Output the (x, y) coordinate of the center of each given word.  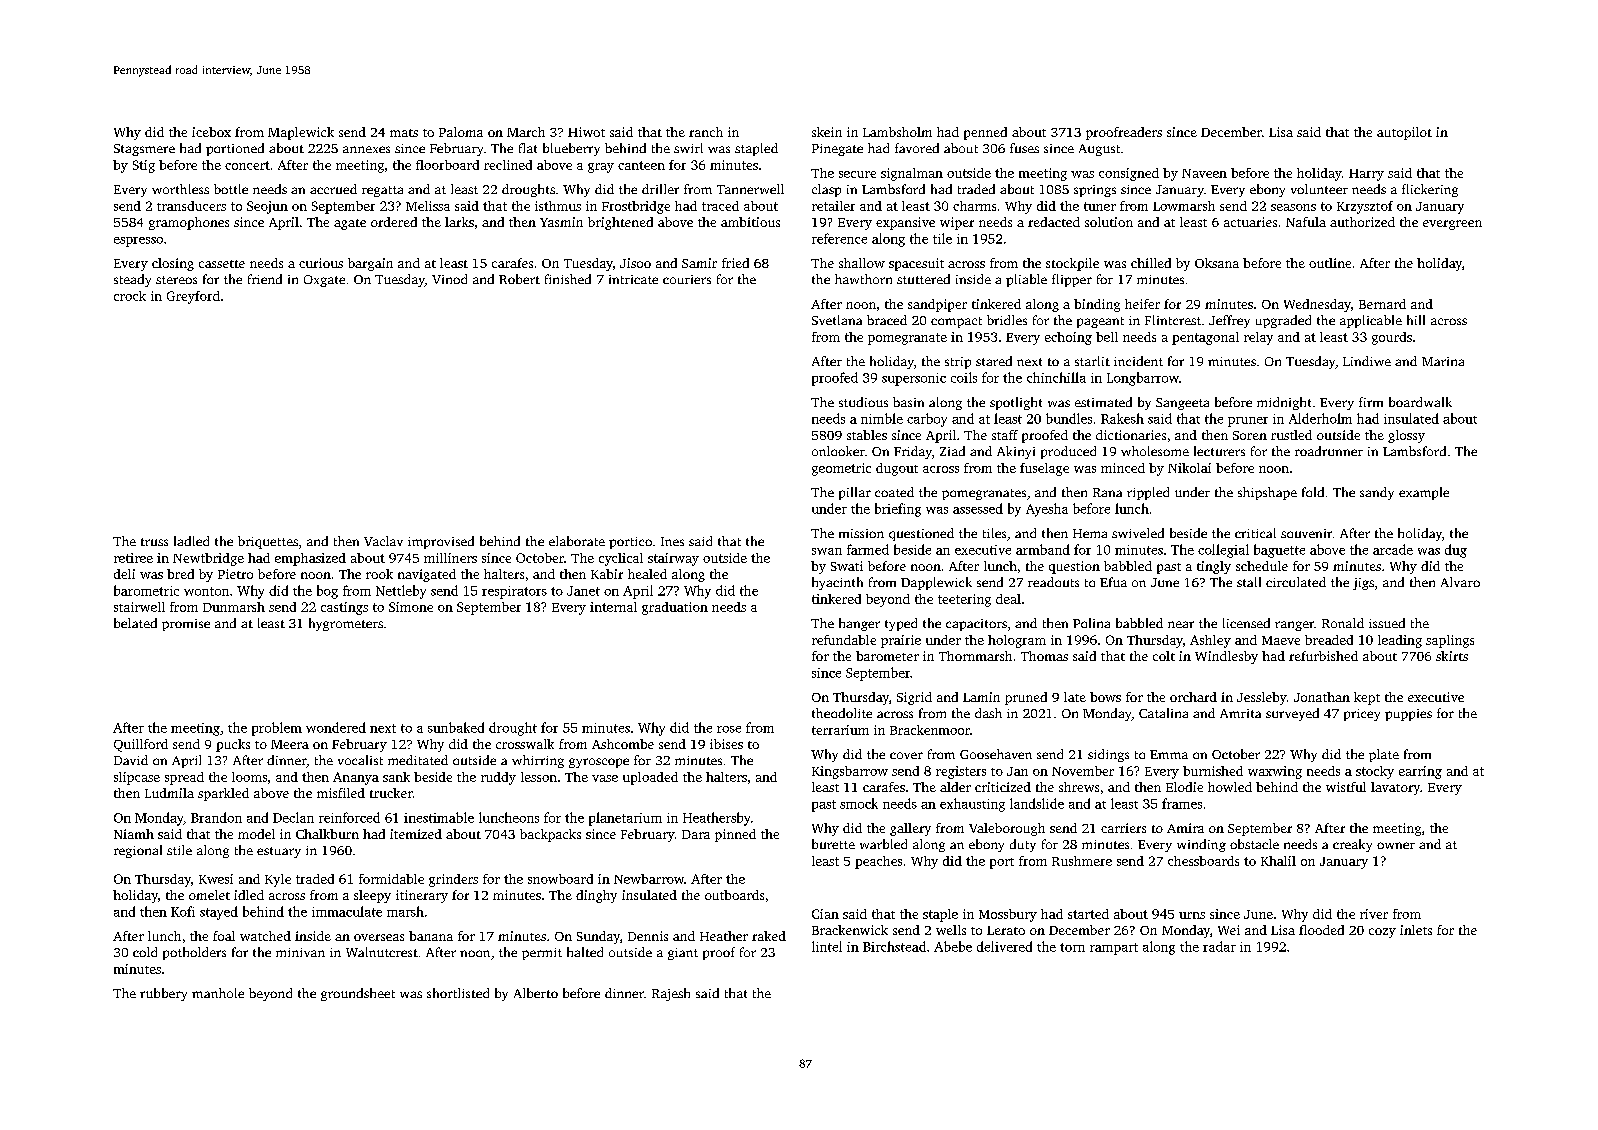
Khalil (1278, 861)
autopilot (1404, 133)
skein (827, 132)
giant (683, 954)
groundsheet (358, 994)
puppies (1408, 715)
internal (613, 607)
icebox (211, 132)
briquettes (268, 542)
